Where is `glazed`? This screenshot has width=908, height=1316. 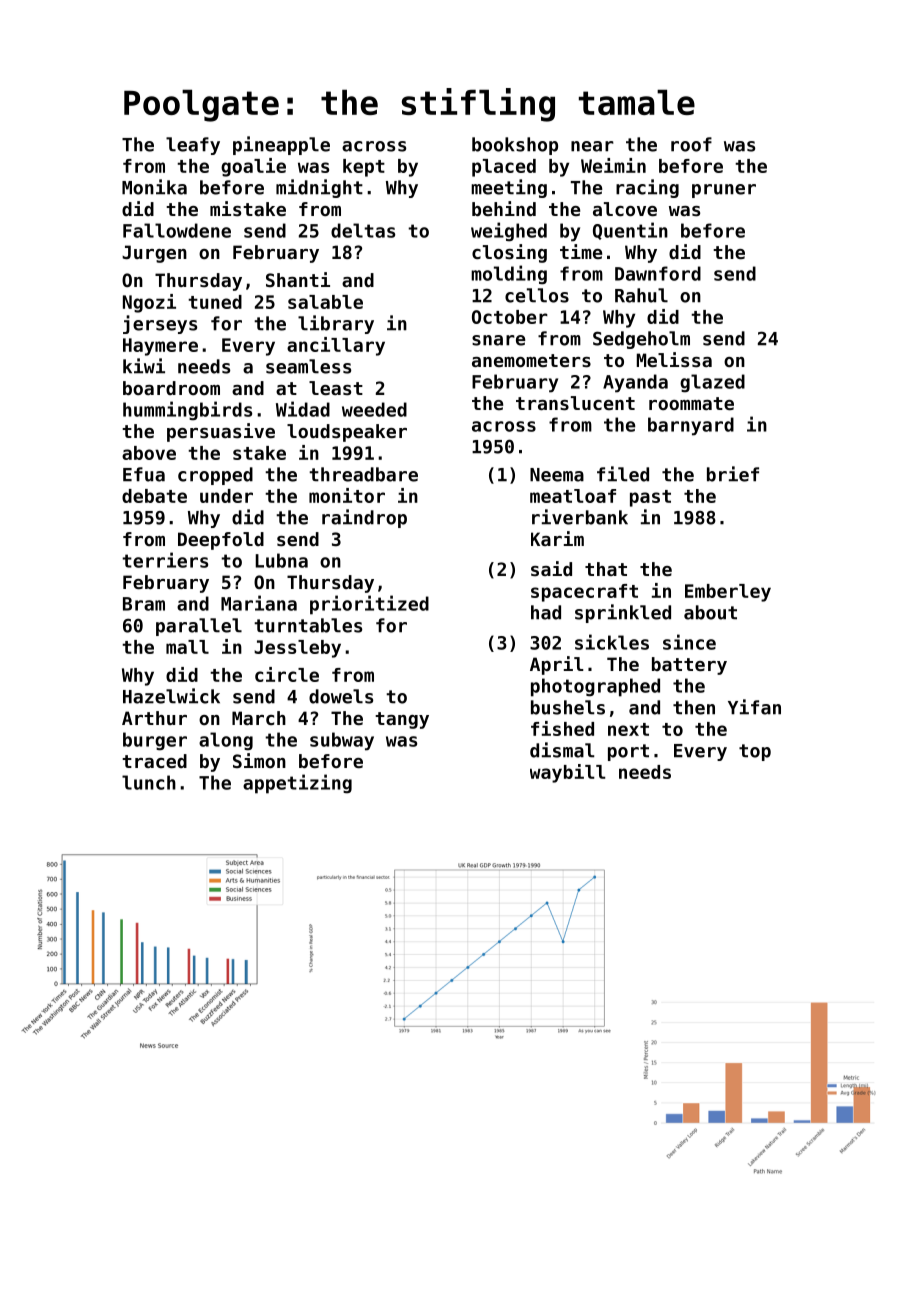
glazed is located at coordinates (712, 383).
